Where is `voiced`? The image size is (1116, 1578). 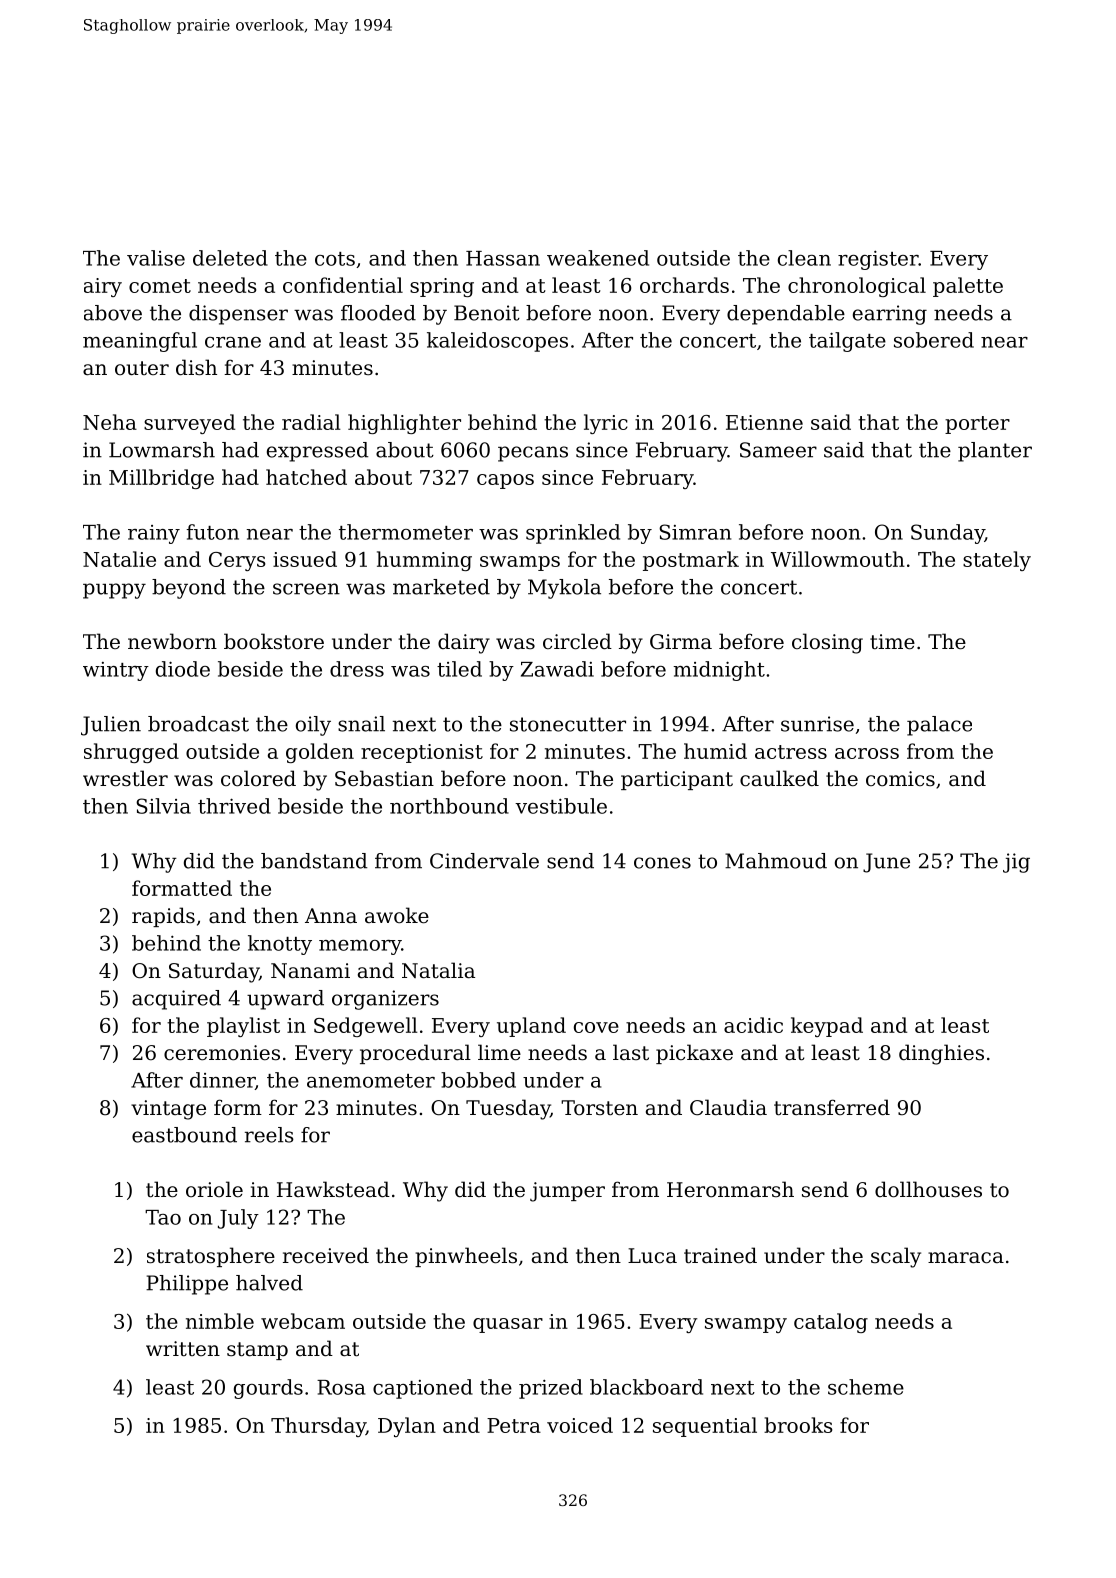
voiced is located at coordinates (580, 1425).
